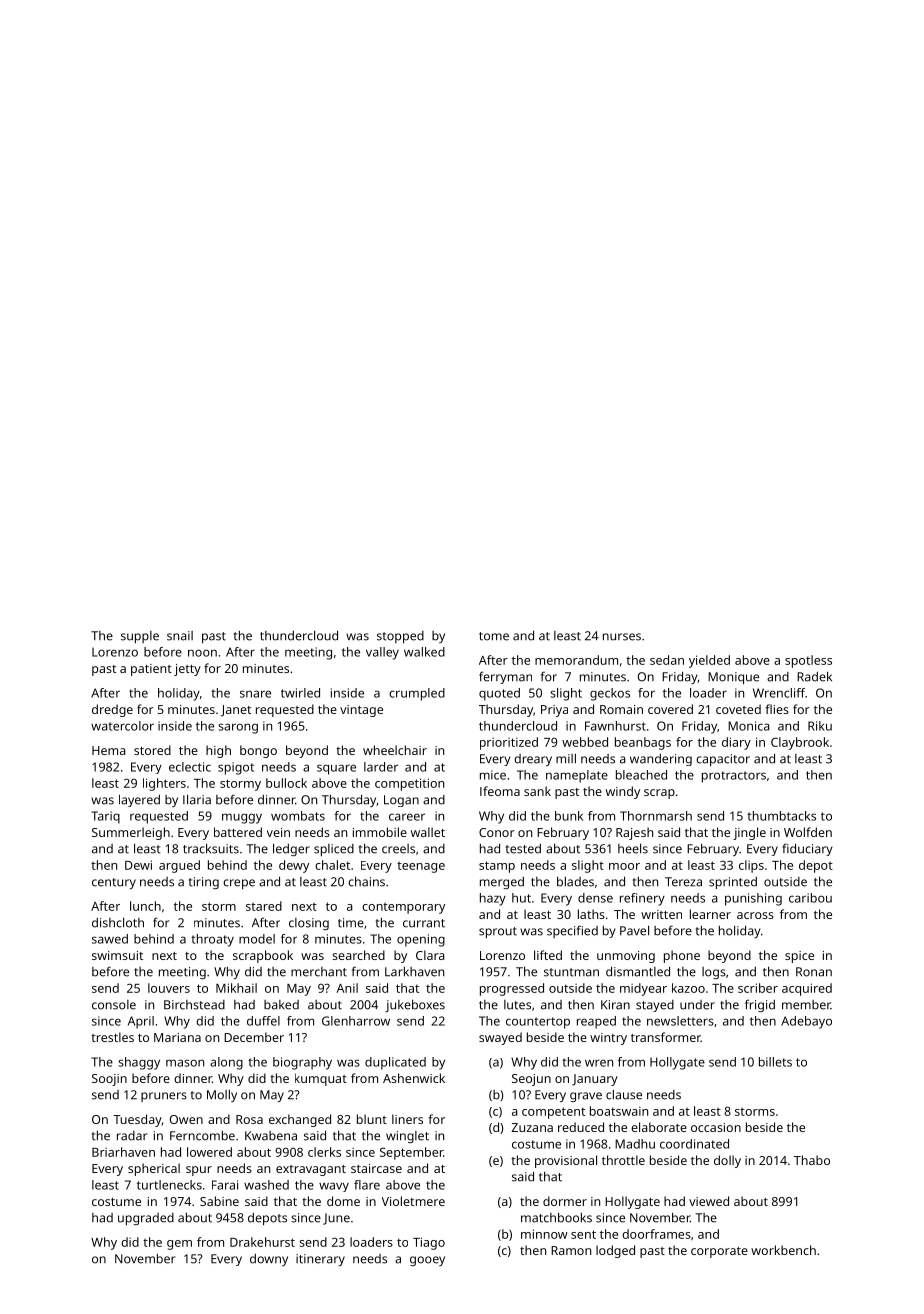 This screenshot has height=1314, width=924. What do you see at coordinates (112, 710) in the screenshot?
I see `dredge` at bounding box center [112, 710].
